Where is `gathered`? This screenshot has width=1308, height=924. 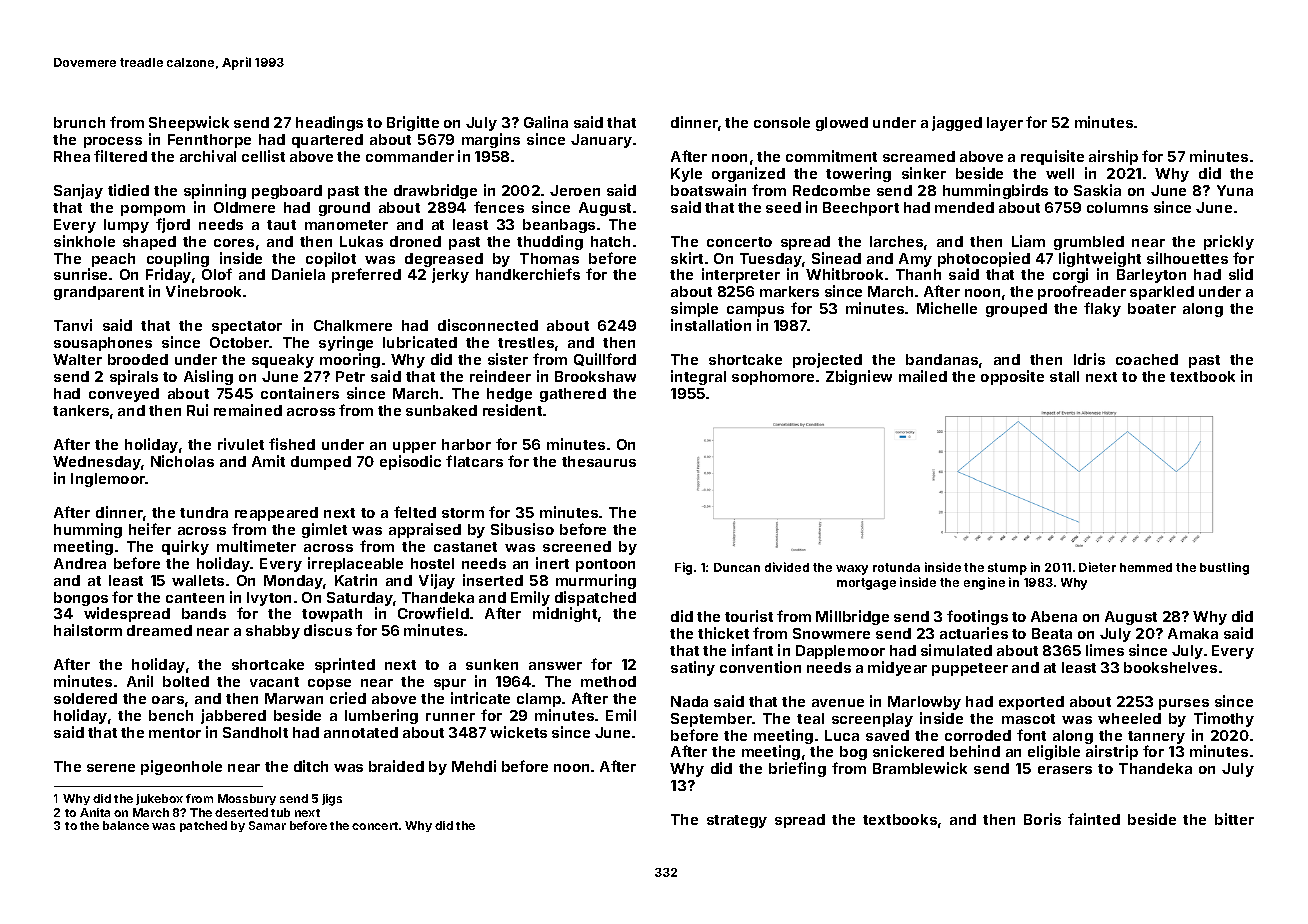 gathered is located at coordinates (573, 395).
